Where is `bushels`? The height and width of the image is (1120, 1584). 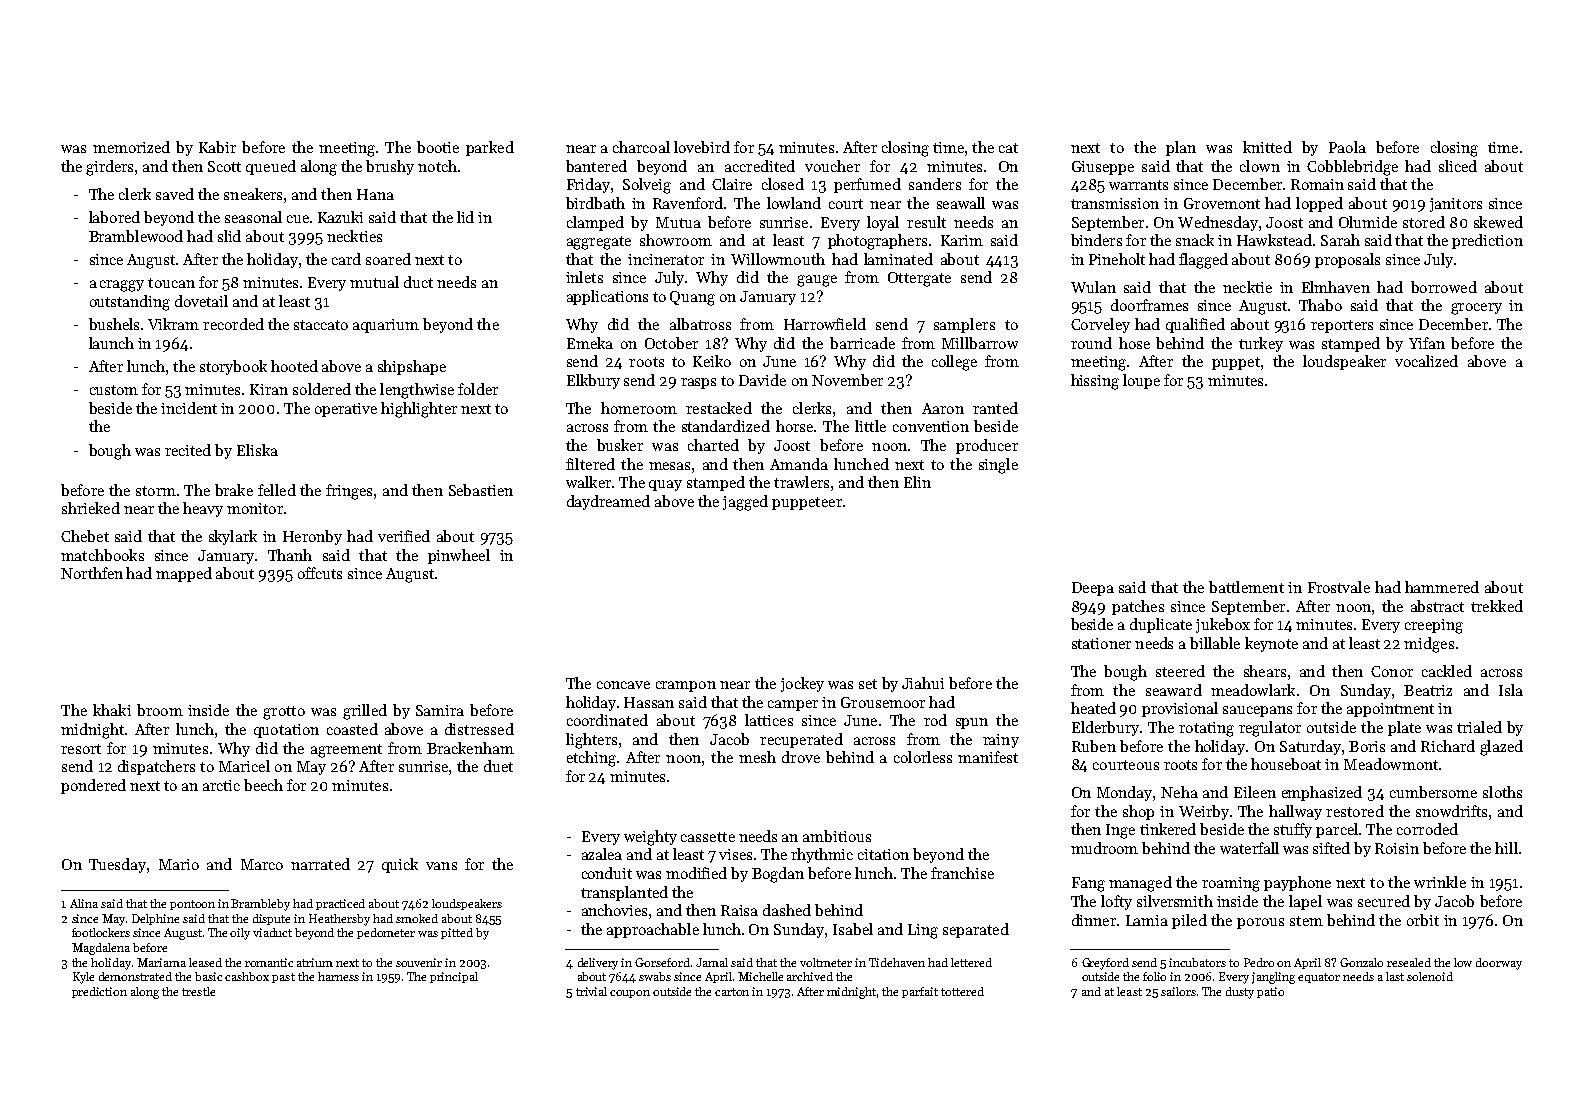 bushels is located at coordinates (114, 324).
